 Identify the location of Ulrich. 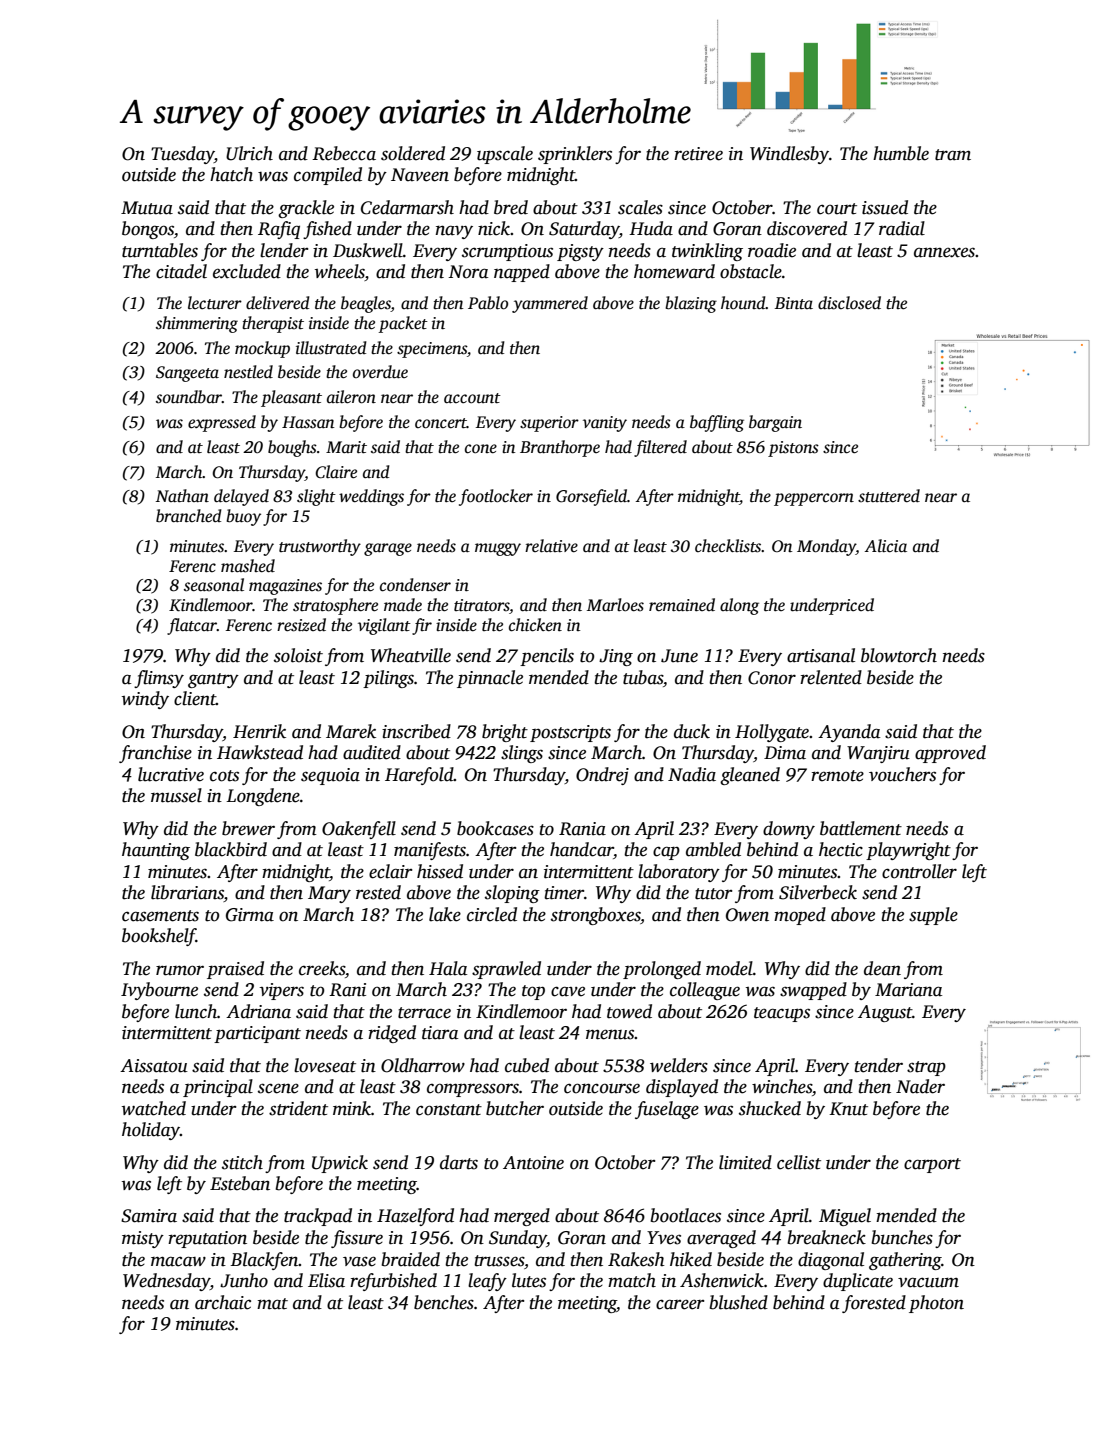
(249, 153).
